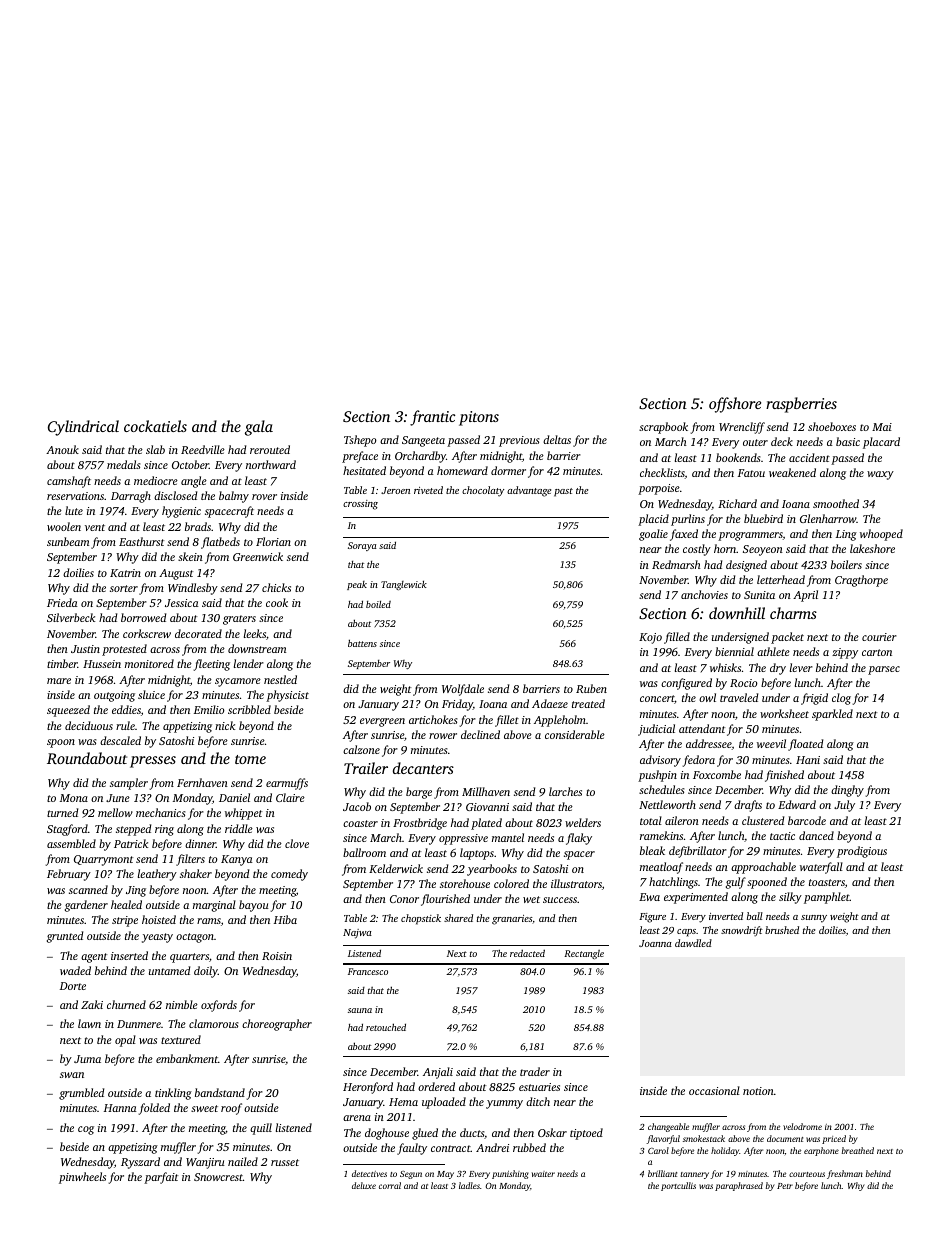  I want to click on Wolfdale, so click(463, 690).
